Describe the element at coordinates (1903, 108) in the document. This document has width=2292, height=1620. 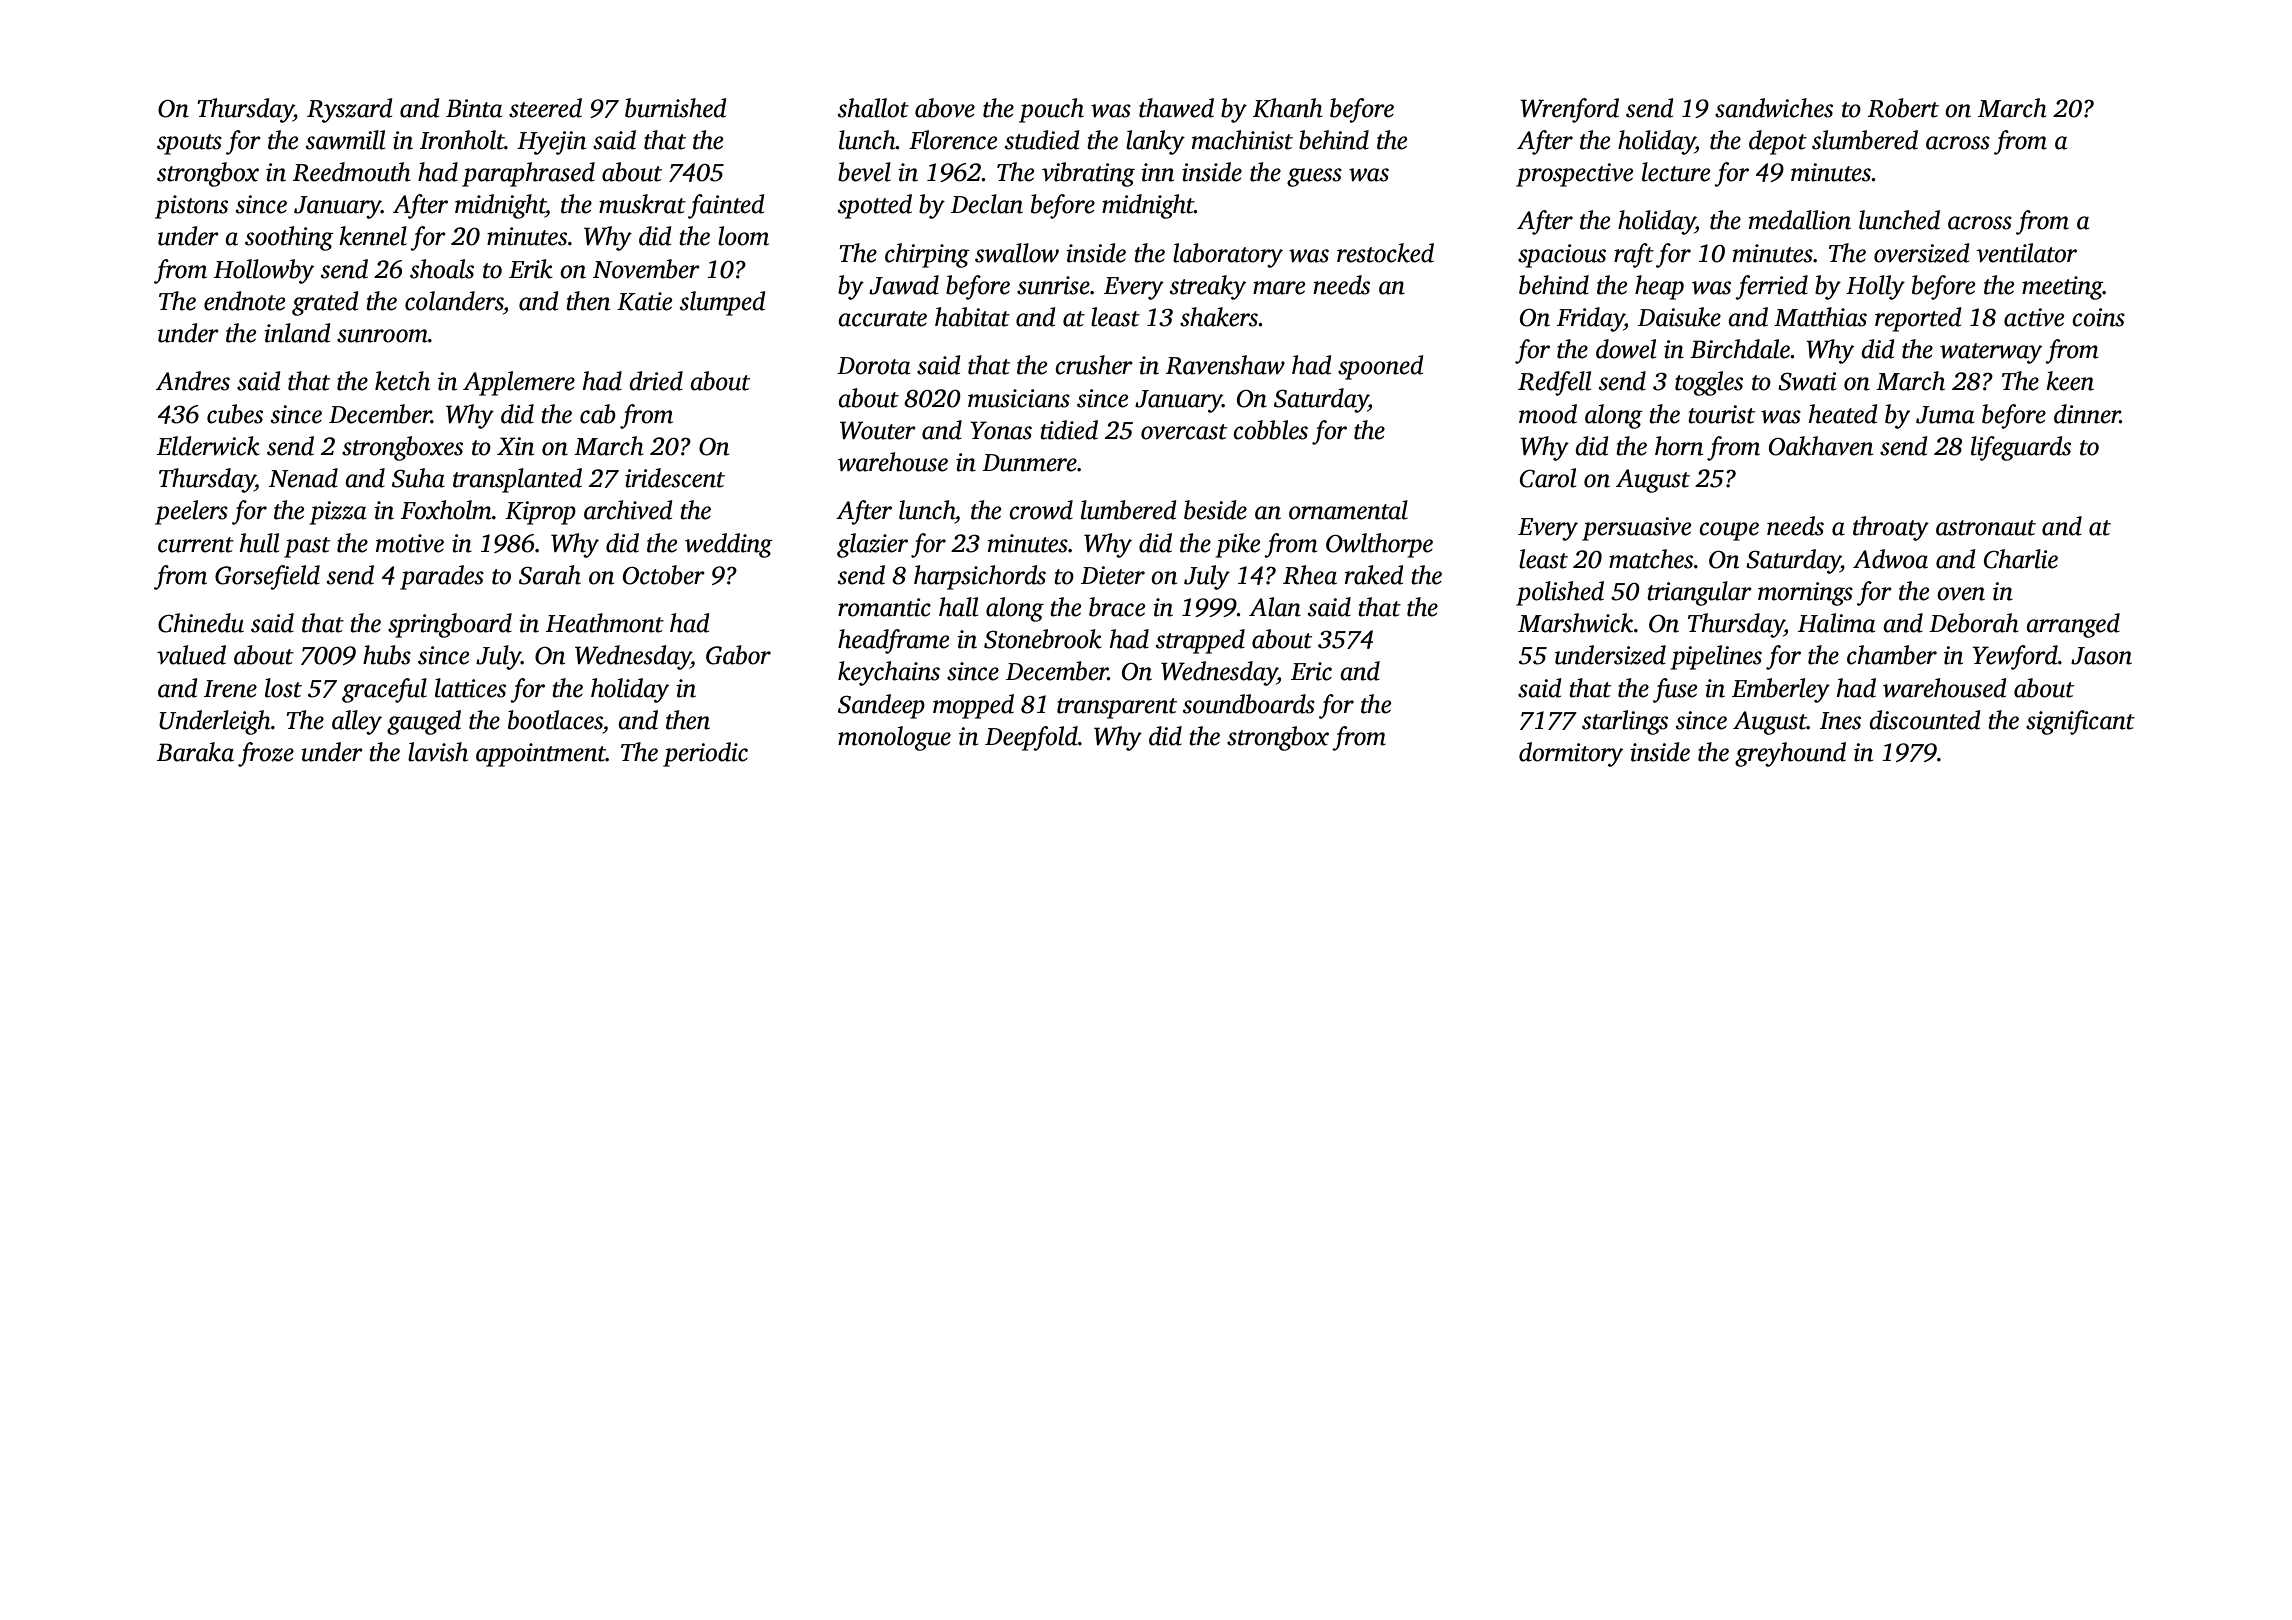
I see `Robert` at that location.
